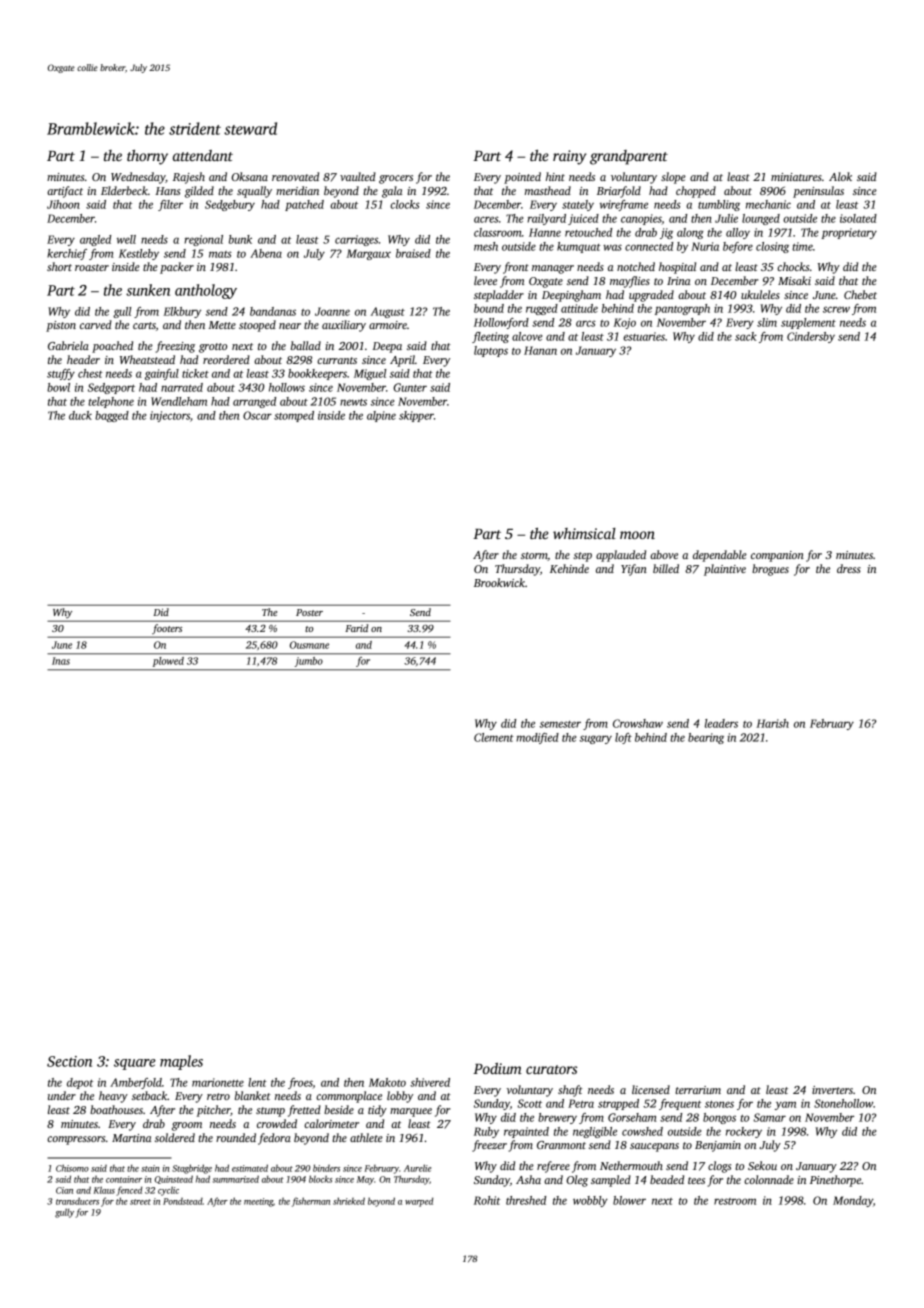 Image resolution: width=924 pixels, height=1308 pixels. What do you see at coordinates (578, 205) in the image?
I see `stately` at bounding box center [578, 205].
